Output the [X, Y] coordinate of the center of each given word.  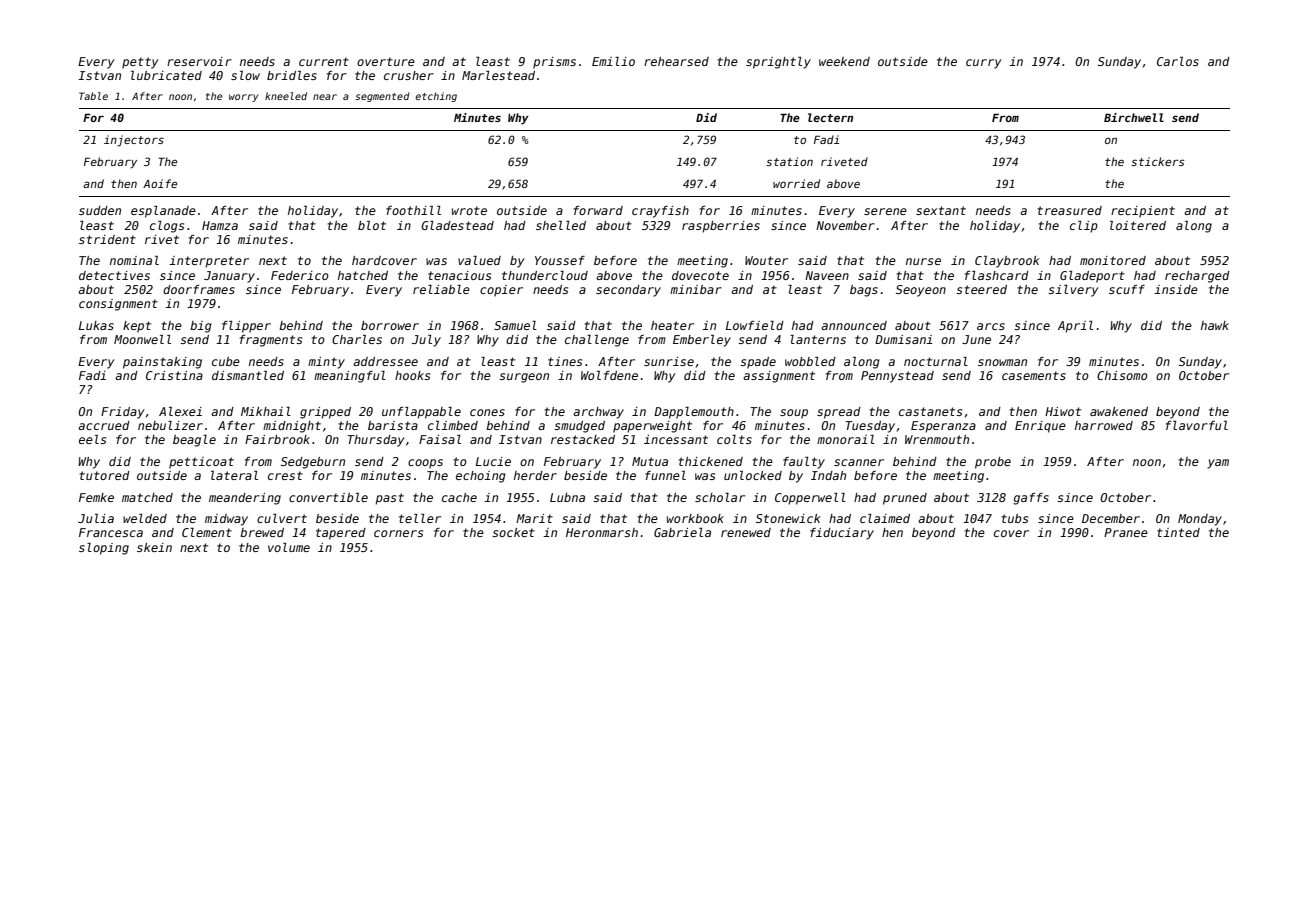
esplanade [163, 212]
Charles [357, 339]
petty [140, 63]
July [426, 341]
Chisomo [1122, 375]
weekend [844, 61]
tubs [1014, 518]
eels [92, 439]
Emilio [613, 61]
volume [289, 547]
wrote [469, 210]
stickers [1157, 161]
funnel [665, 475]
